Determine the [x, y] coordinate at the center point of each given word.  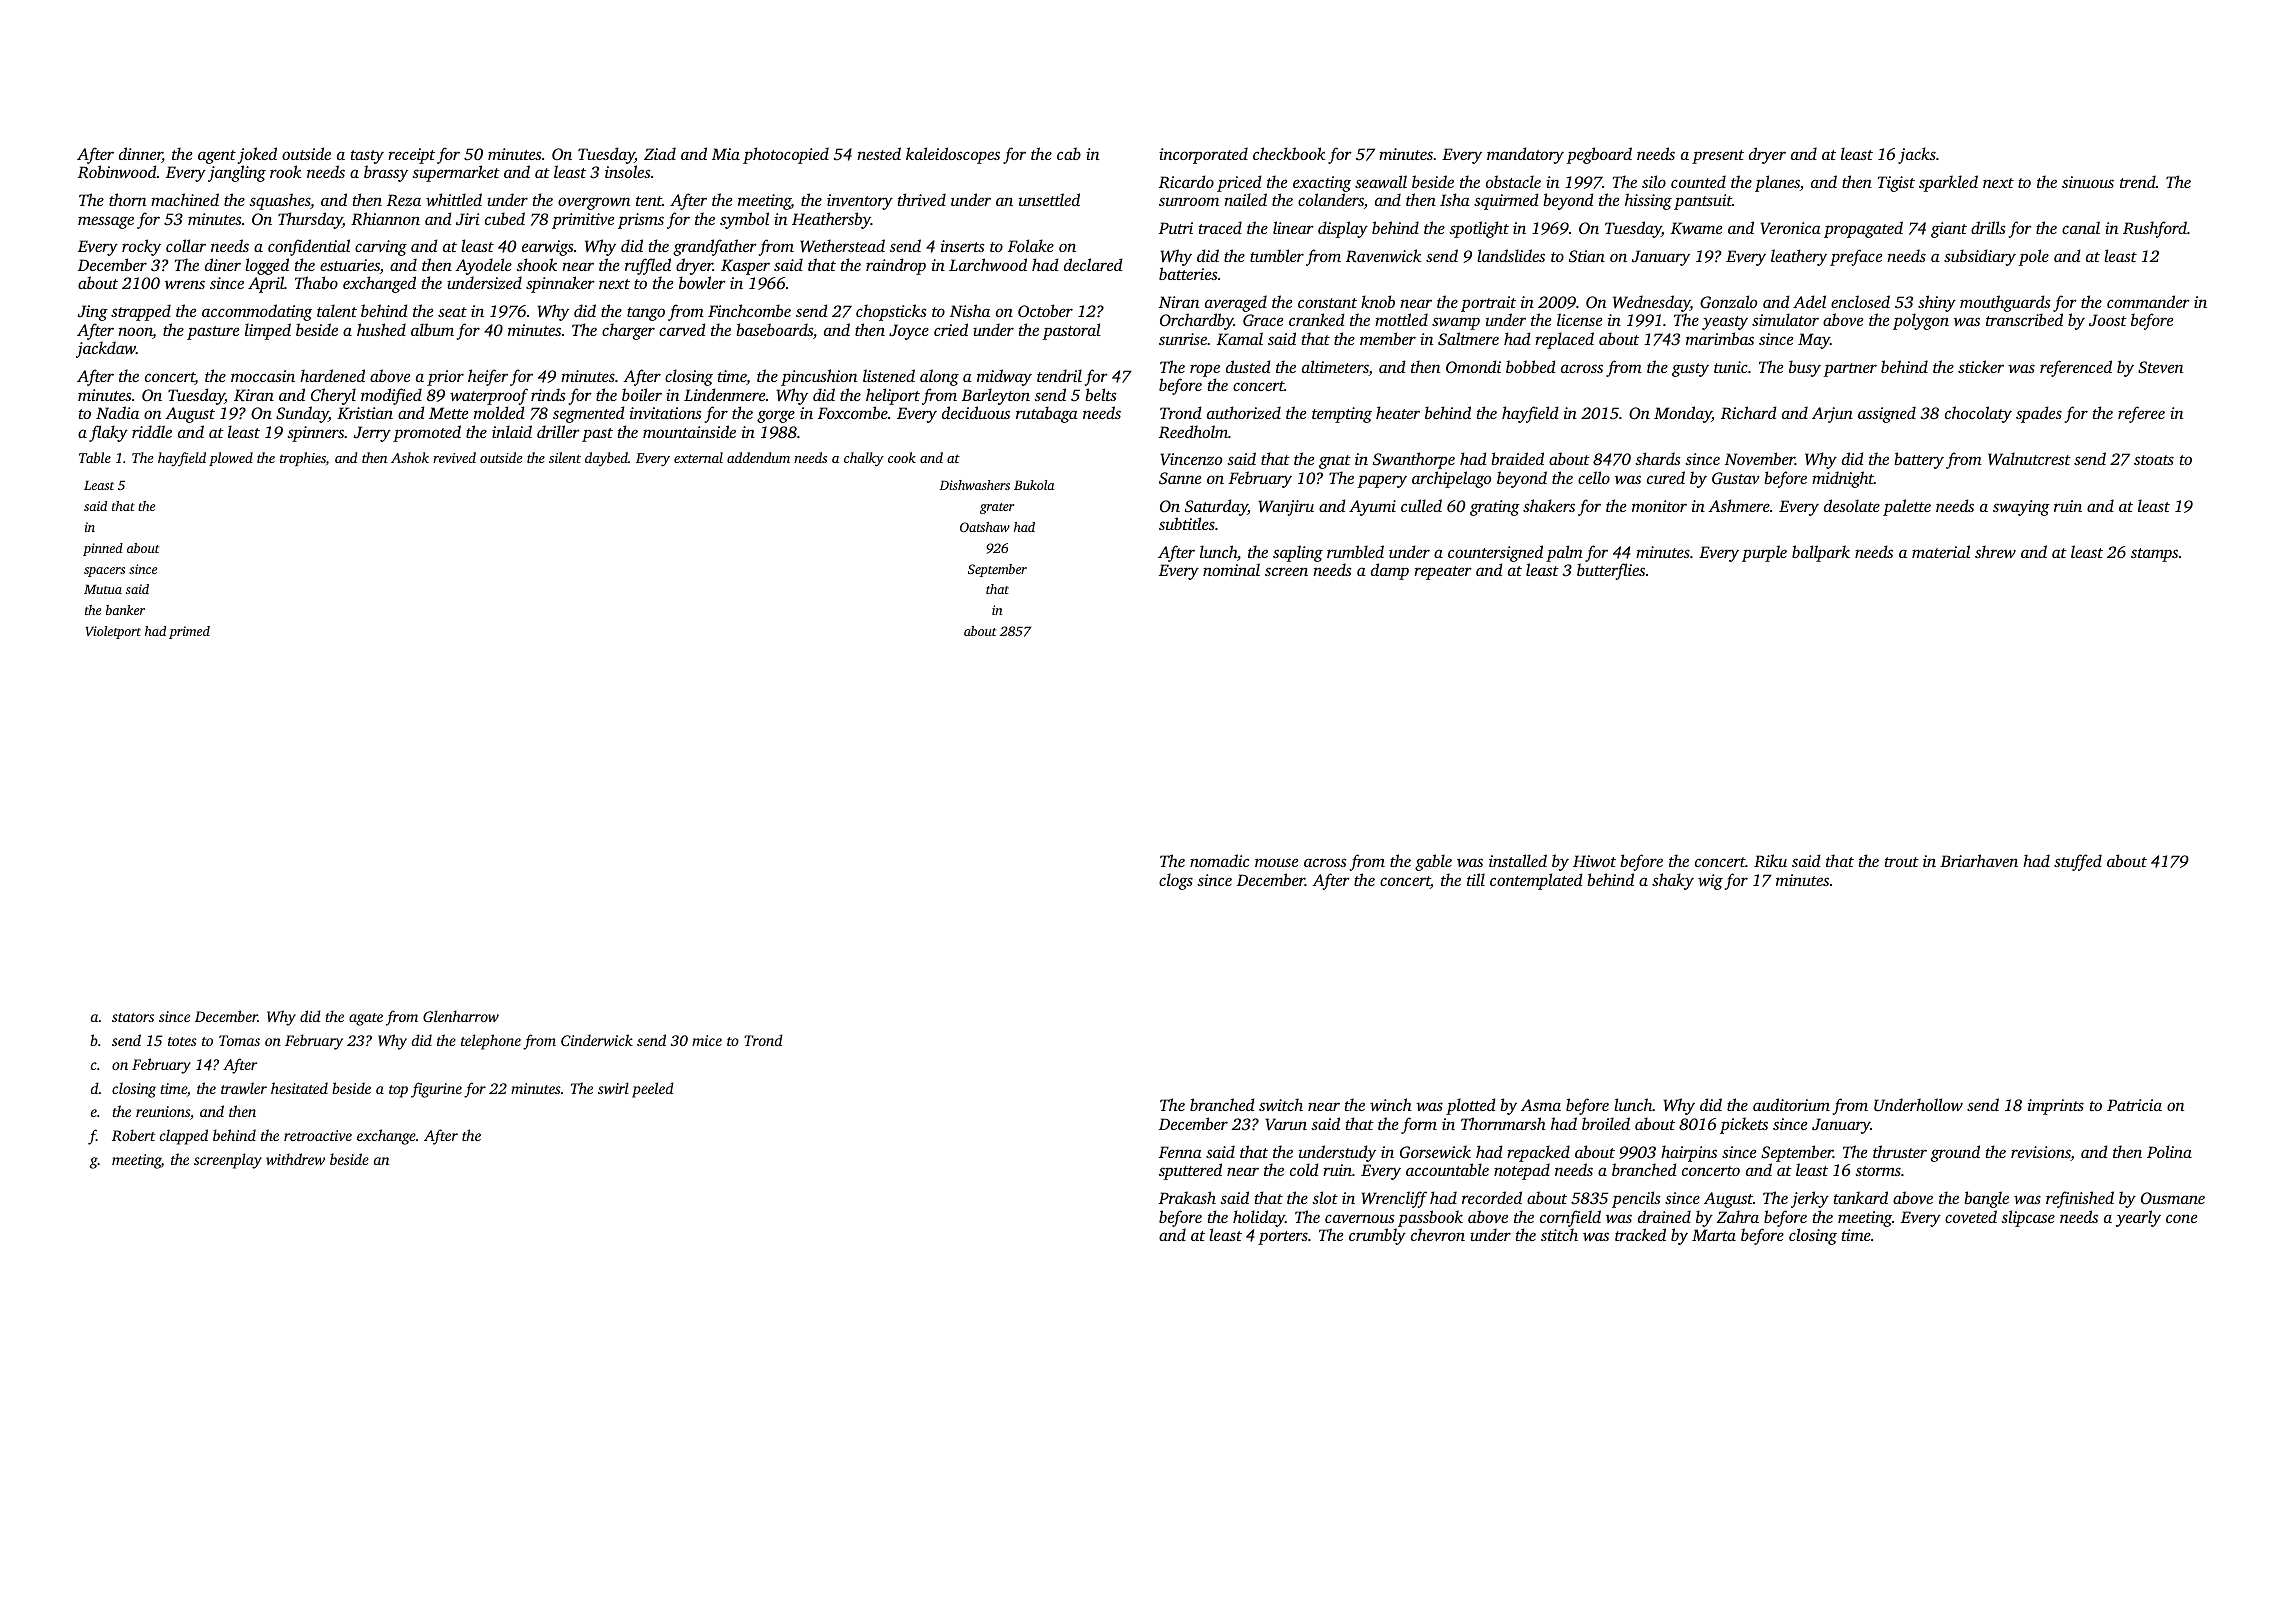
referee [2141, 414]
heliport [893, 396]
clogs [1176, 881]
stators [133, 1017]
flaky [108, 433]
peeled [653, 1090]
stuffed [2078, 862]
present [1718, 157]
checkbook [1289, 153]
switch [1281, 1104]
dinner [140, 155]
